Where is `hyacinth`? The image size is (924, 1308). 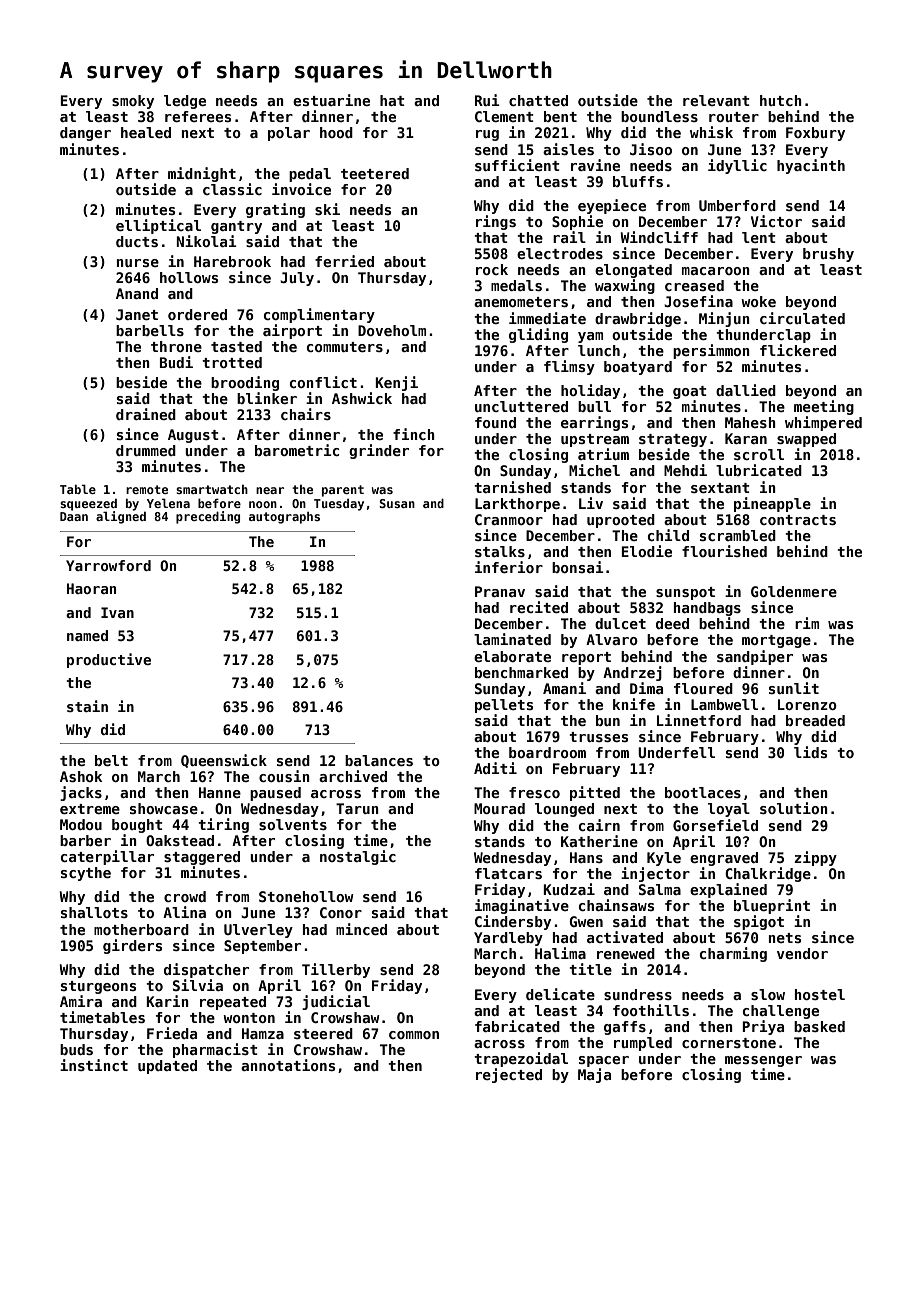 hyacinth is located at coordinates (811, 166).
